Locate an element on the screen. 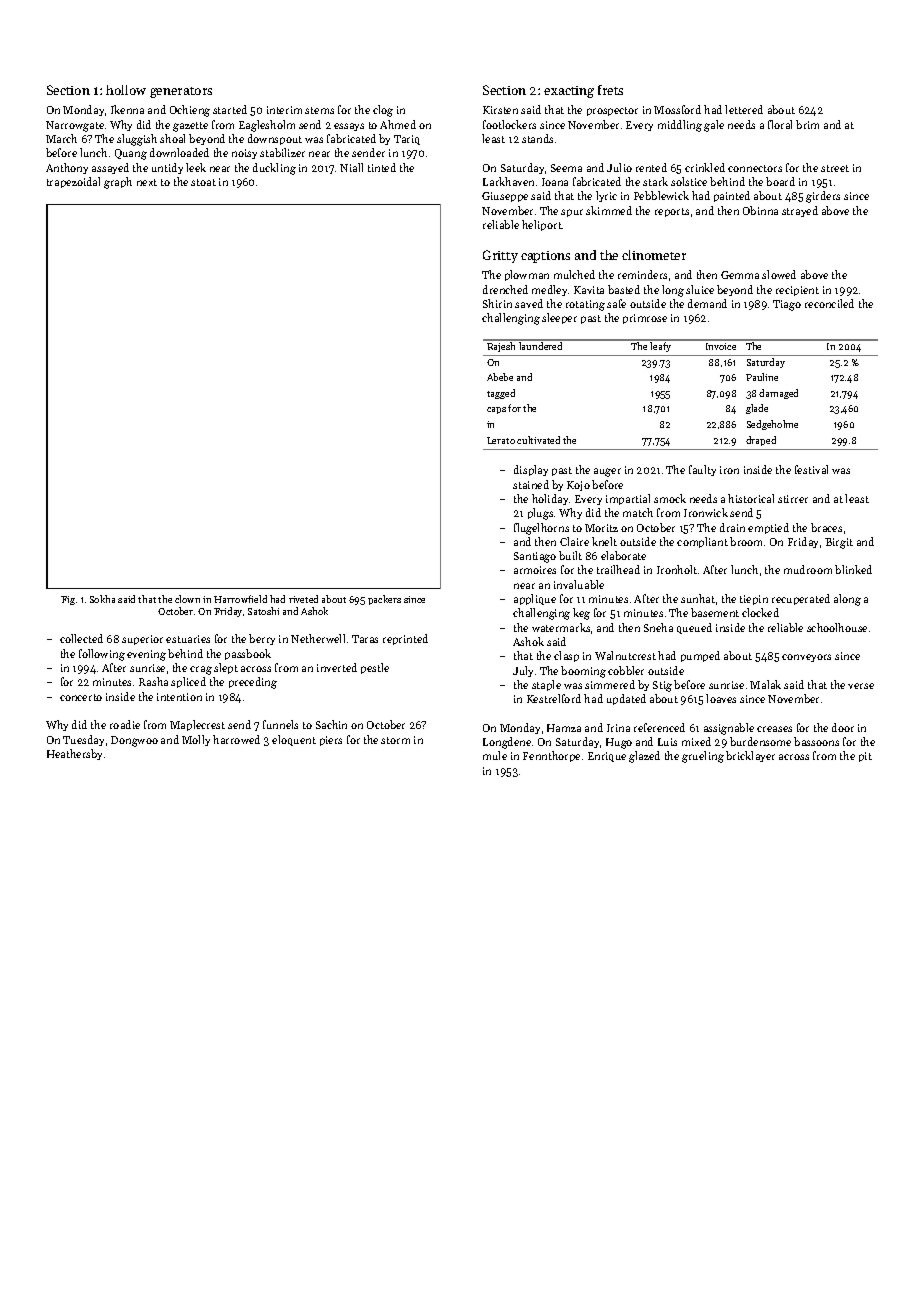 The height and width of the screenshot is (1308, 924). Heathersby is located at coordinates (74, 754).
